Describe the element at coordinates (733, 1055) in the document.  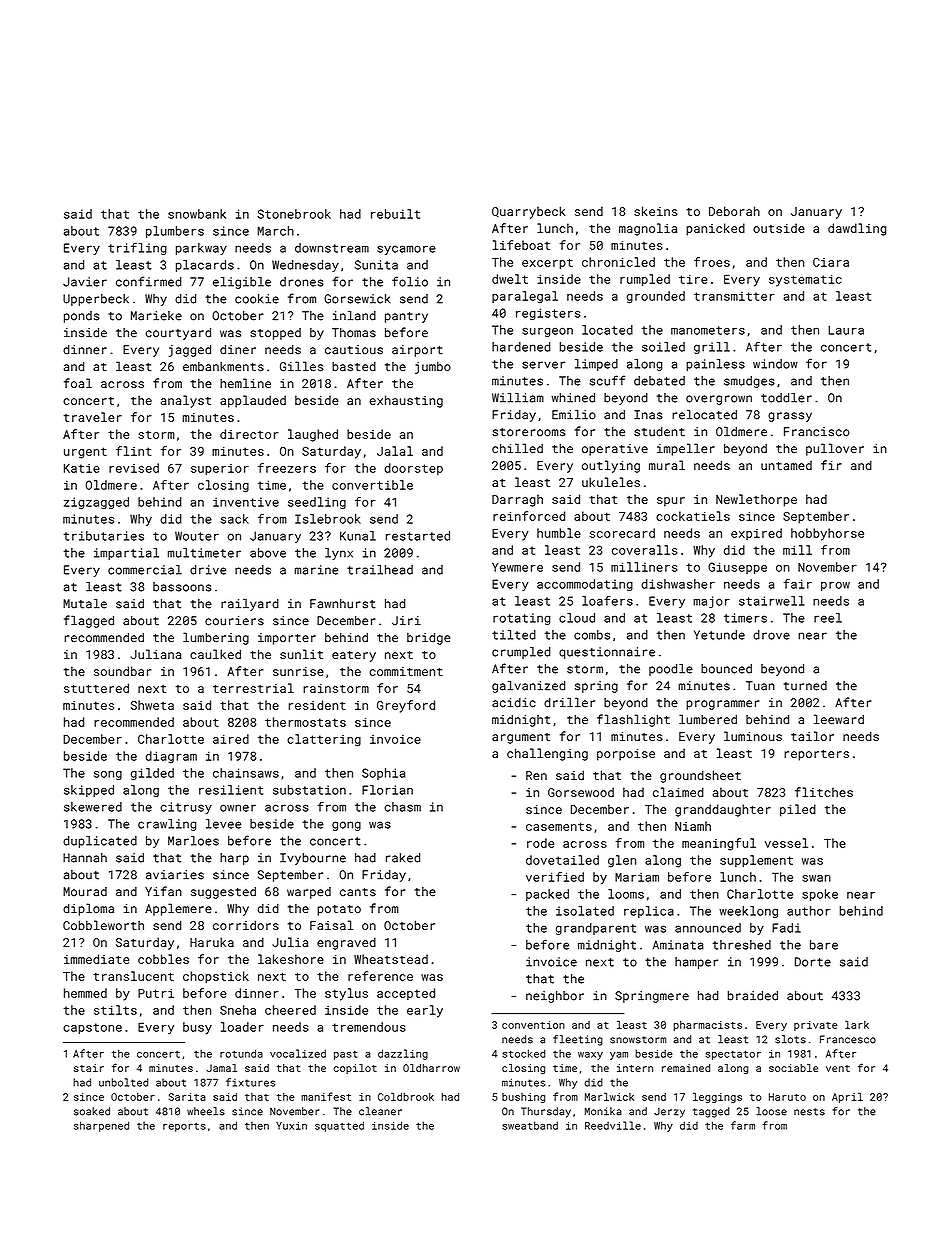
I see `spectator` at that location.
